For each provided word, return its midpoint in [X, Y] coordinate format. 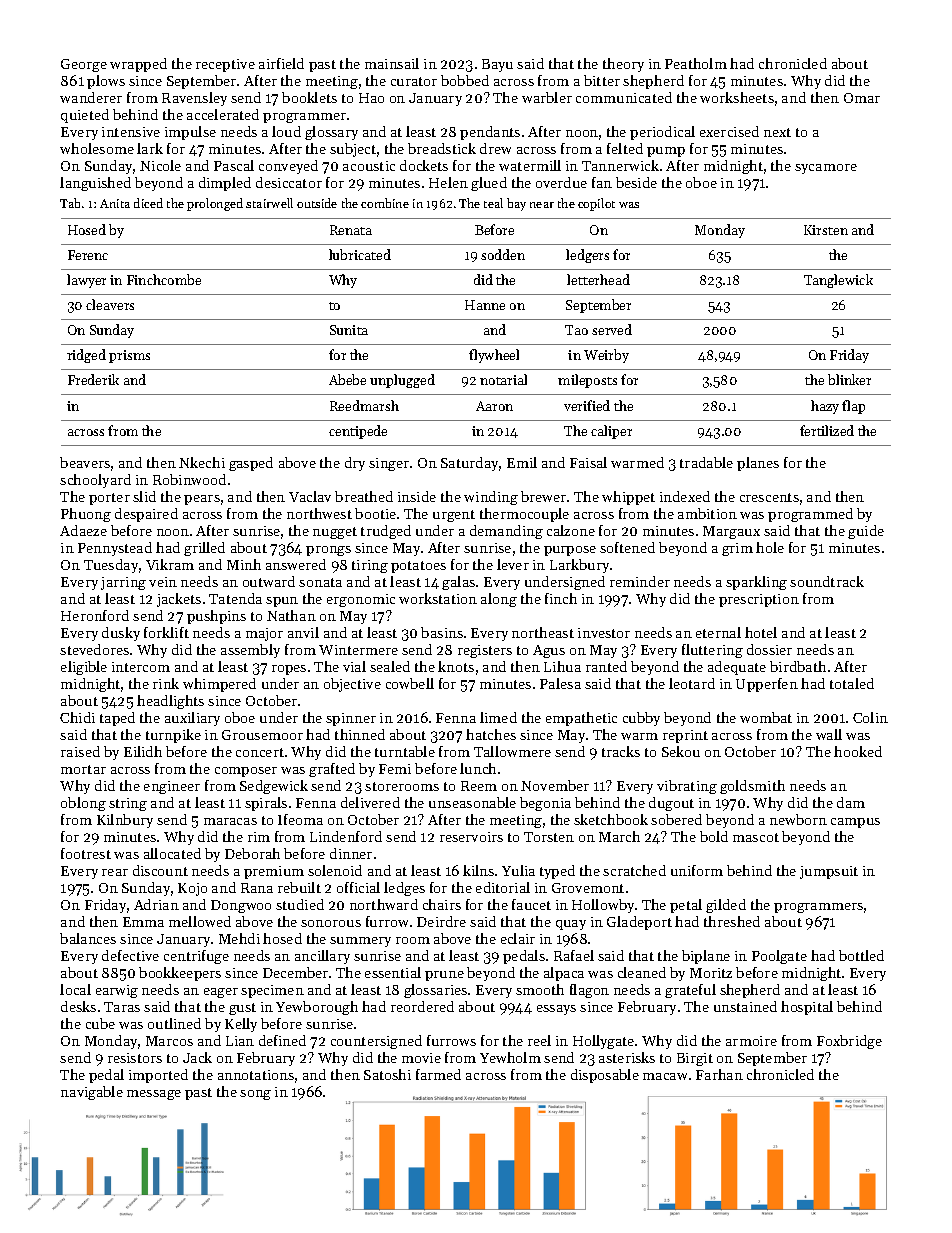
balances [88, 938]
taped [117, 719]
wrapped [138, 65]
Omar [862, 98]
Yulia [518, 870]
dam [851, 802]
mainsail [392, 63]
